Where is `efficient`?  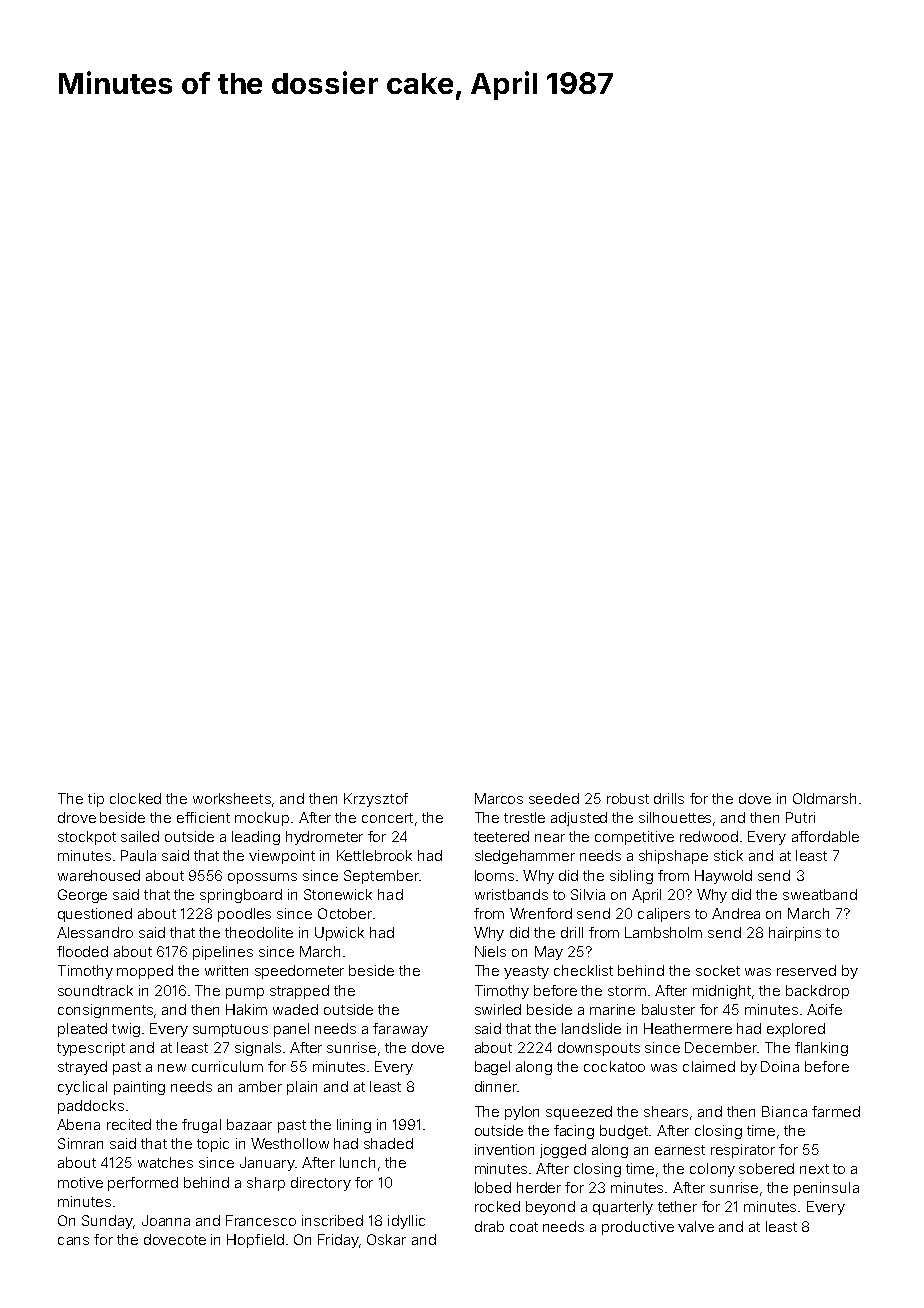 efficient is located at coordinates (203, 817).
